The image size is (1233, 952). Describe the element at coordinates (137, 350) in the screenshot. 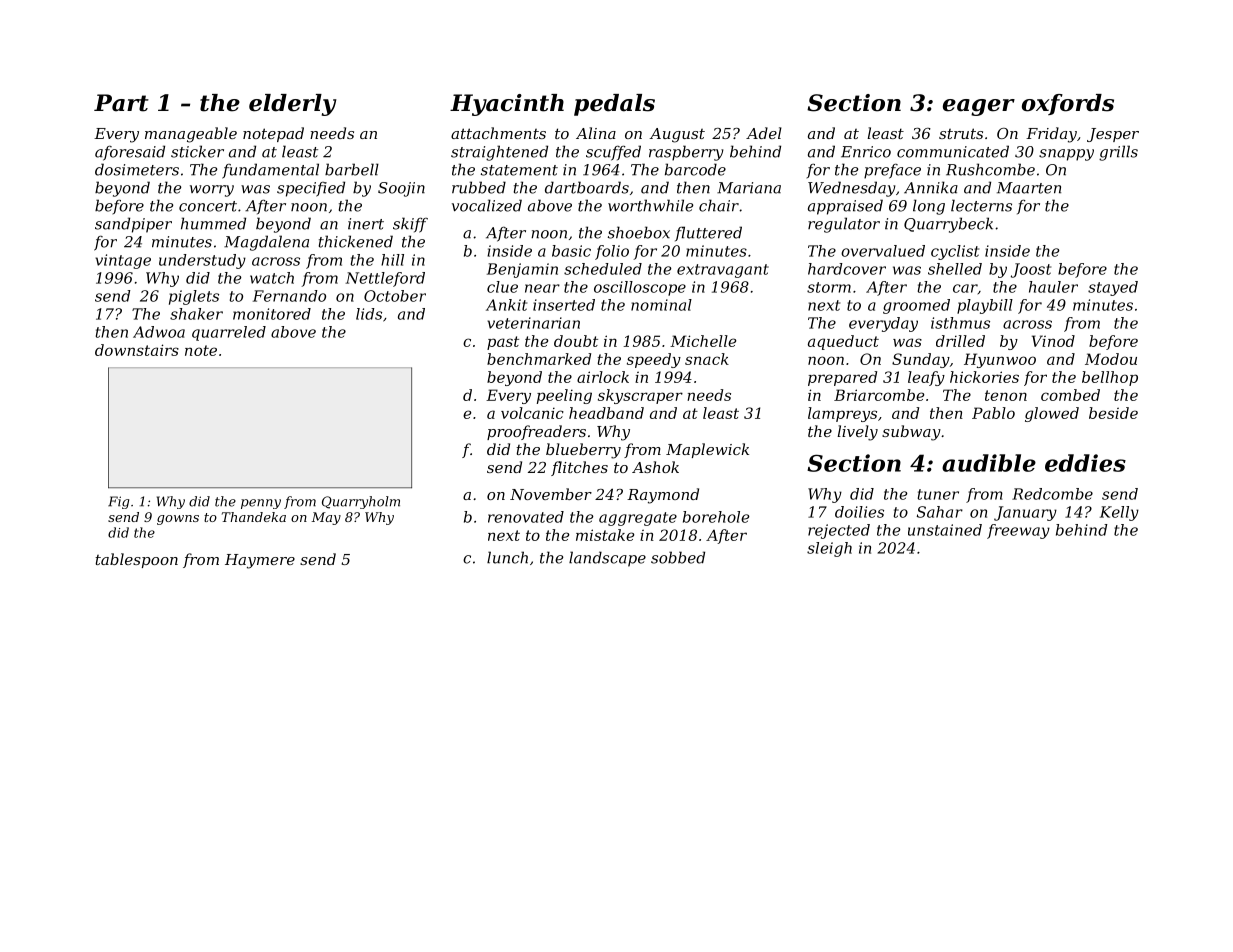

I see `downstairs` at that location.
